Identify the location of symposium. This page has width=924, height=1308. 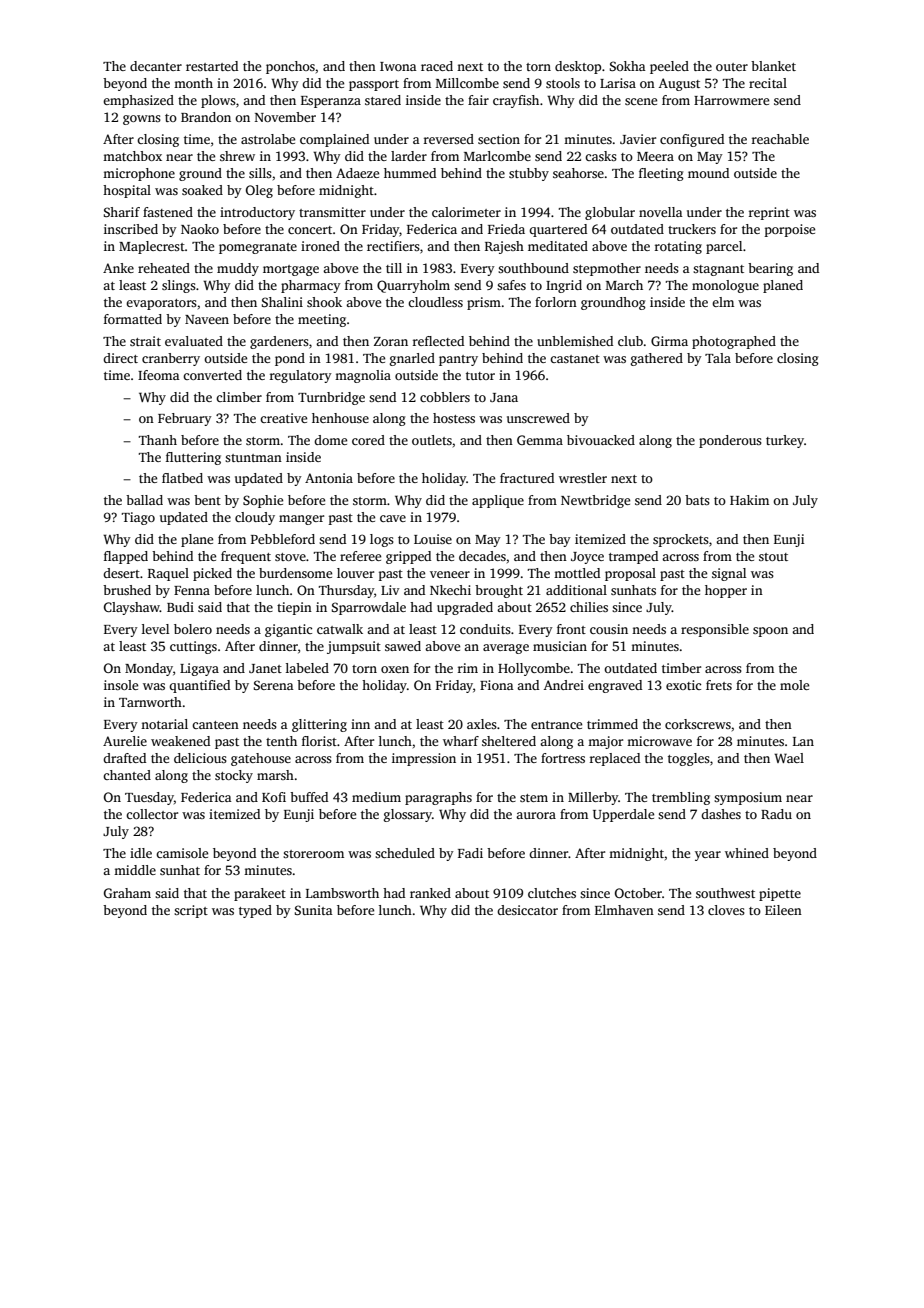
(748, 798).
